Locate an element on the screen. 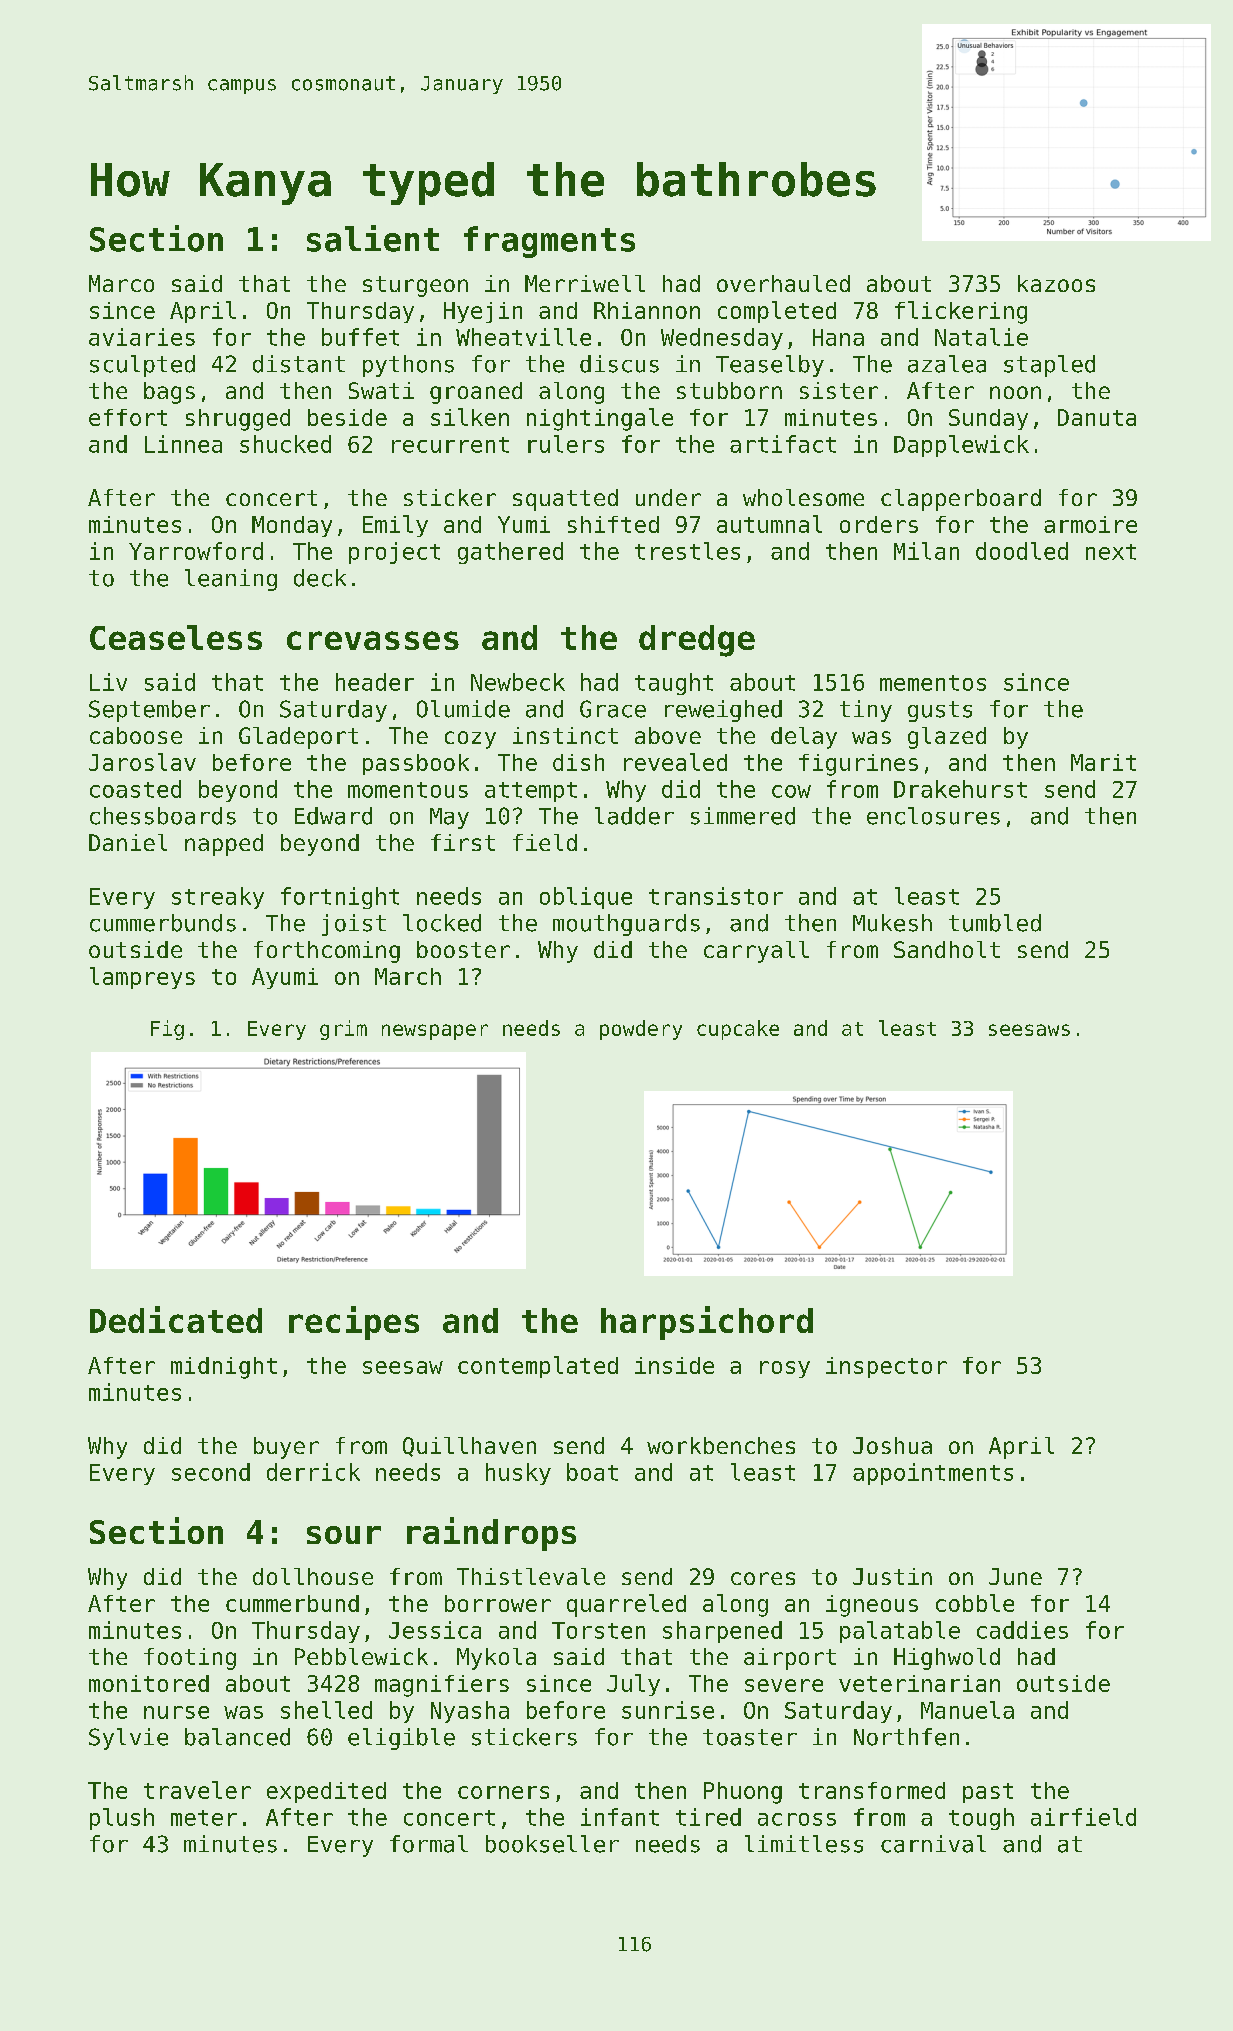 Image resolution: width=1233 pixels, height=2031 pixels. fortnight is located at coordinates (340, 898).
